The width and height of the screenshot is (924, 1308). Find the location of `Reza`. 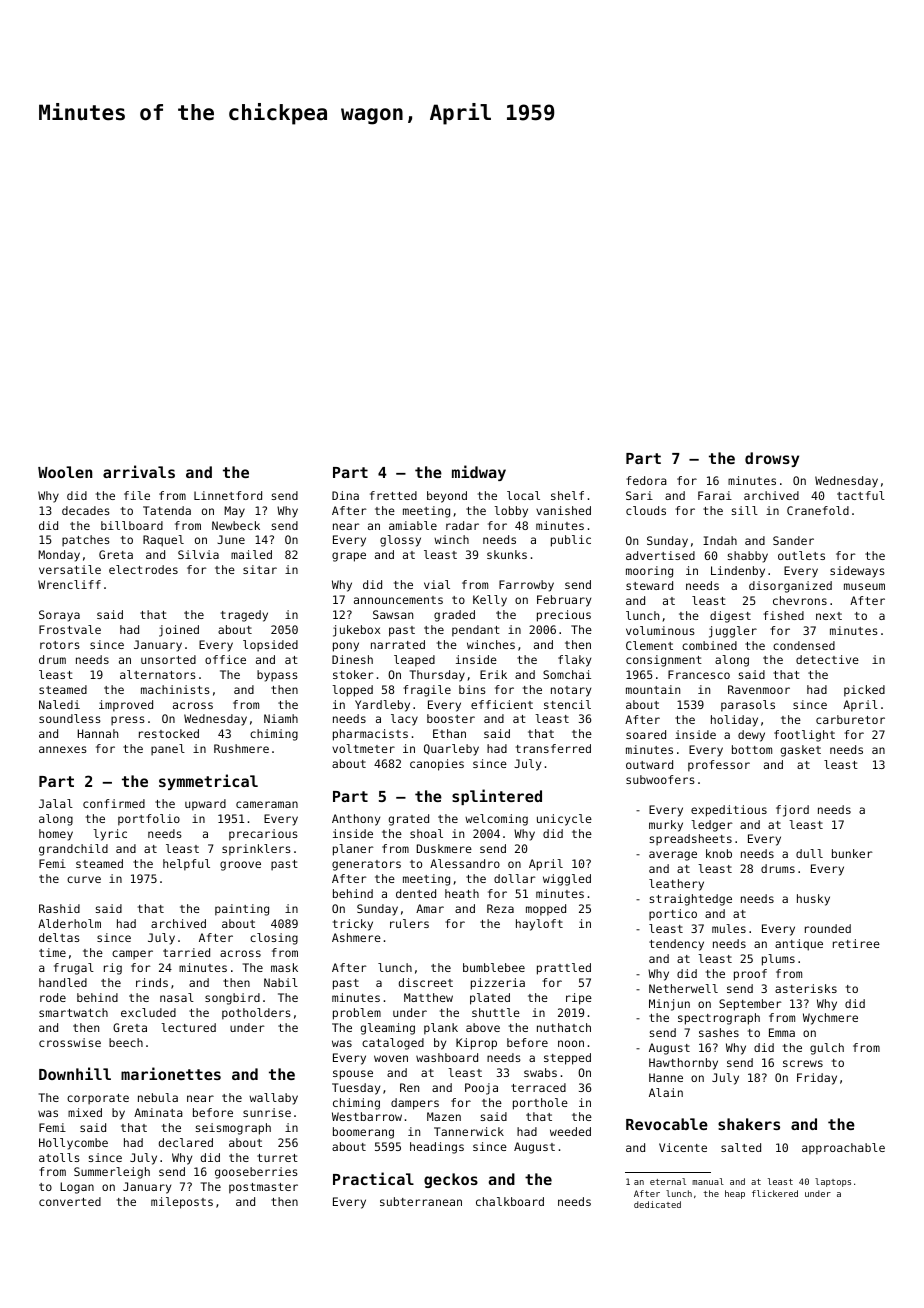

Reza is located at coordinates (500, 908).
